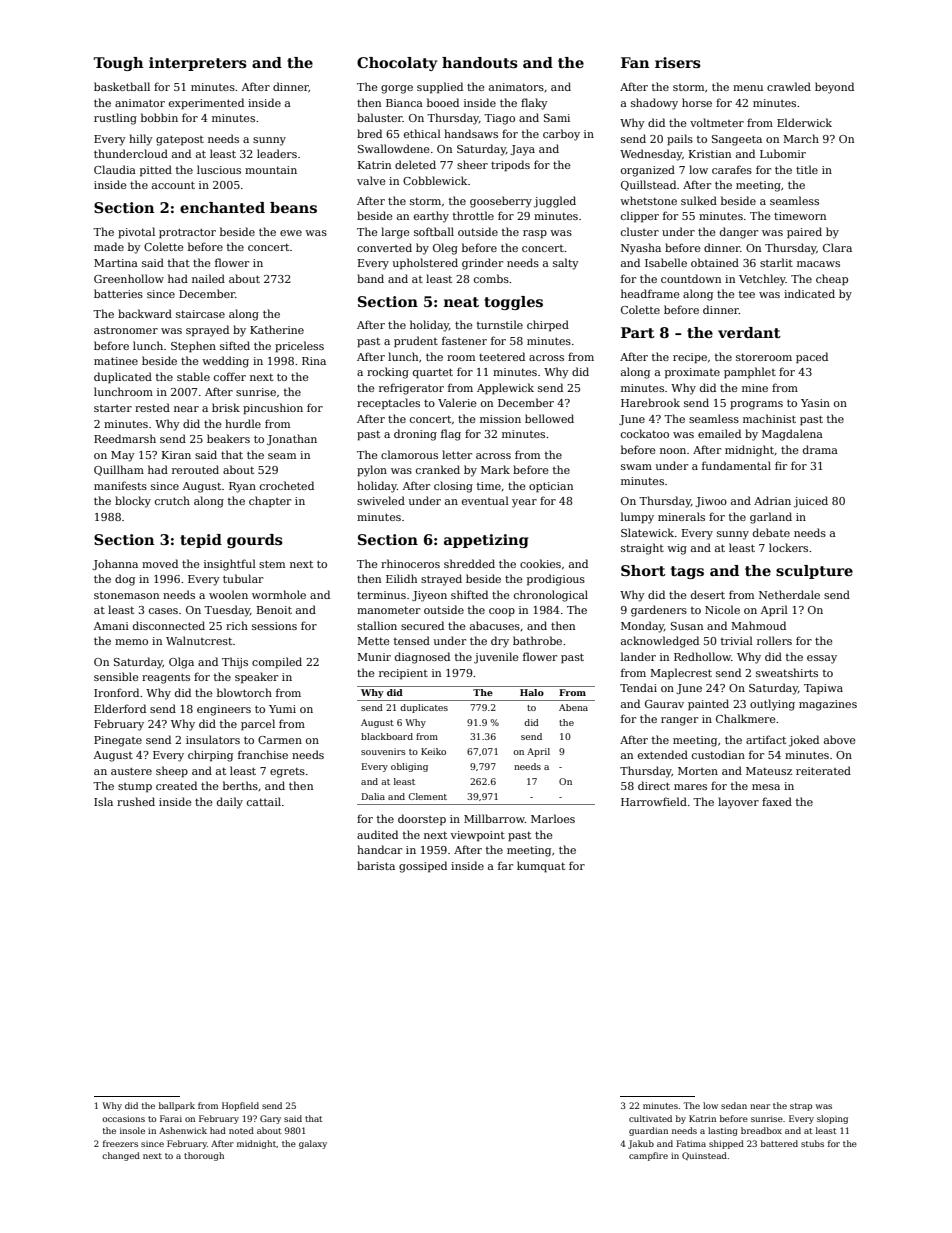  What do you see at coordinates (115, 169) in the screenshot?
I see `Claudia` at bounding box center [115, 169].
